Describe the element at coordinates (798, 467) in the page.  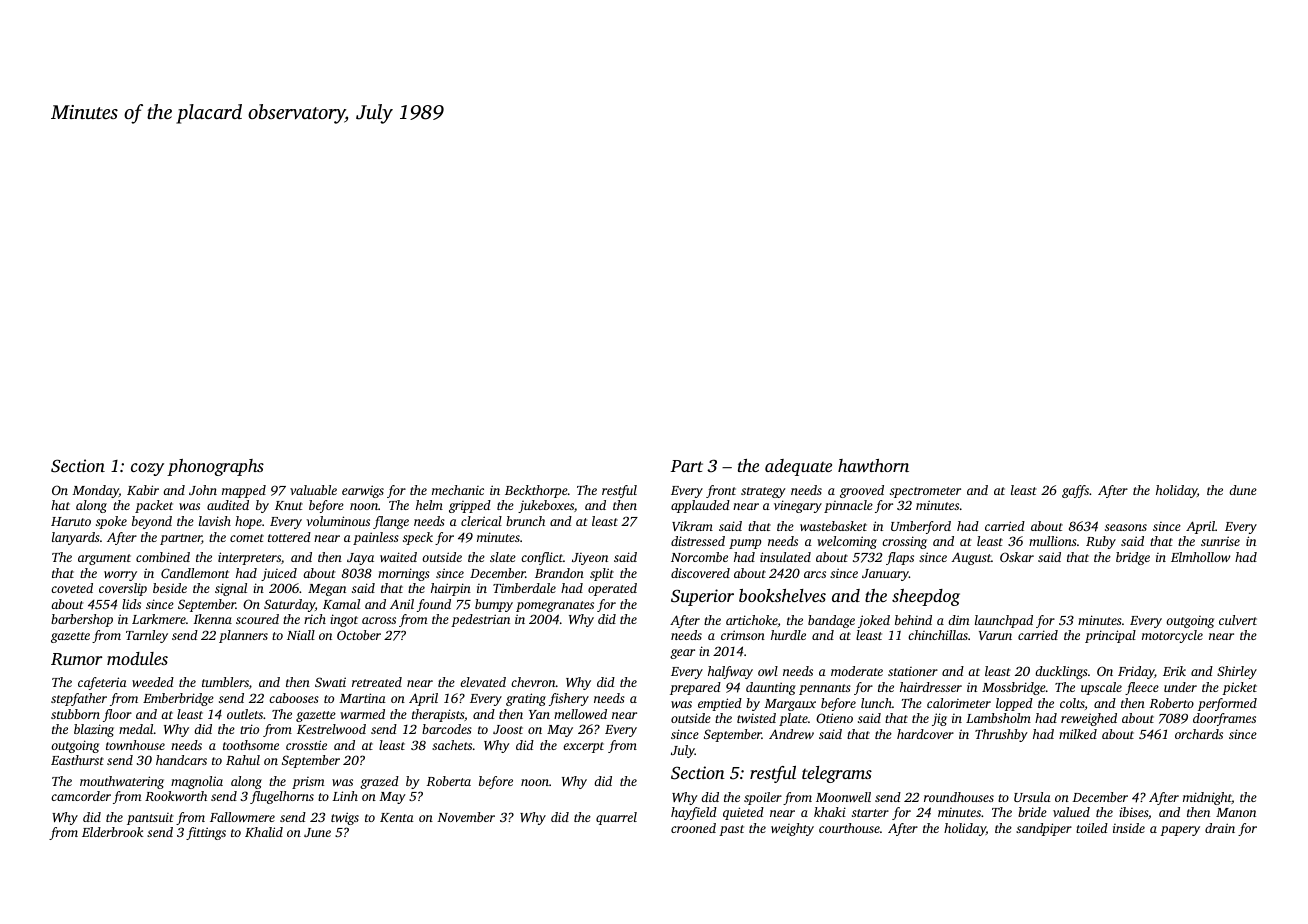
I see `adequate` at that location.
